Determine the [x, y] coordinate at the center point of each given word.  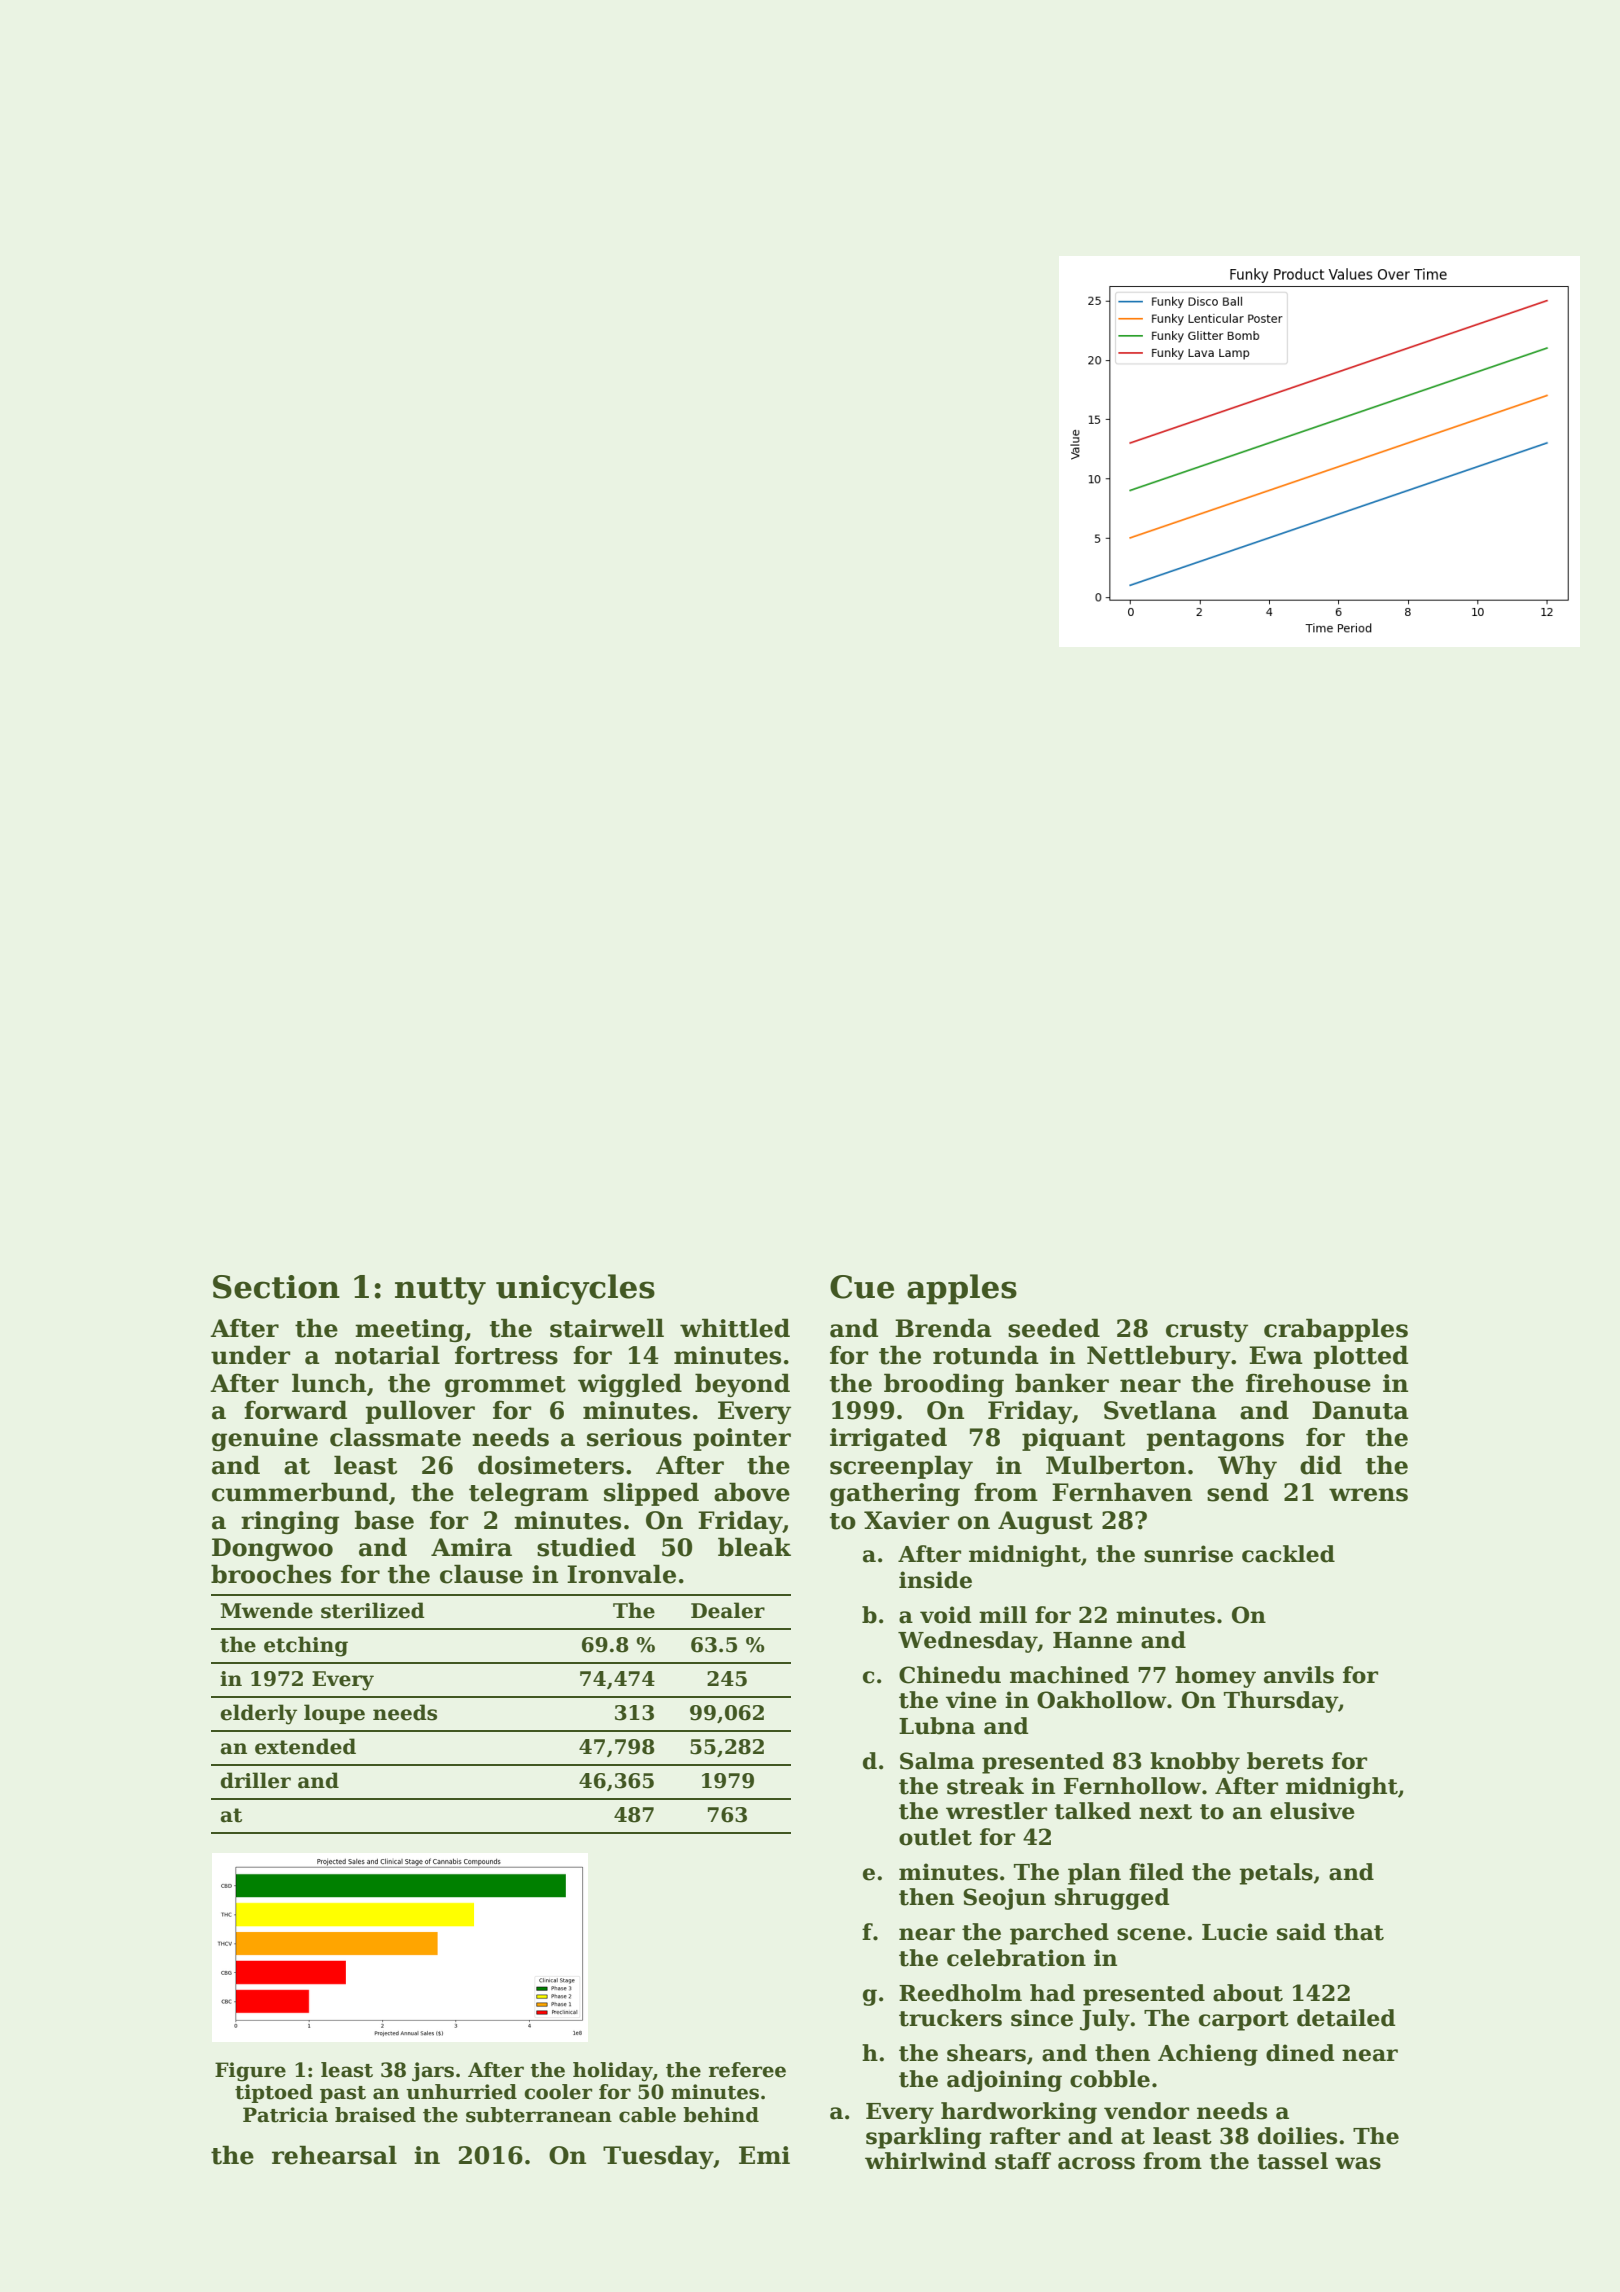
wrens [1368, 1495]
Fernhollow [1132, 1786]
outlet [935, 1837]
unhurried [461, 2092]
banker [1062, 1383]
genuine [265, 1439]
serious [634, 1437]
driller [255, 1780]
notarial [387, 1355]
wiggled [630, 1385]
